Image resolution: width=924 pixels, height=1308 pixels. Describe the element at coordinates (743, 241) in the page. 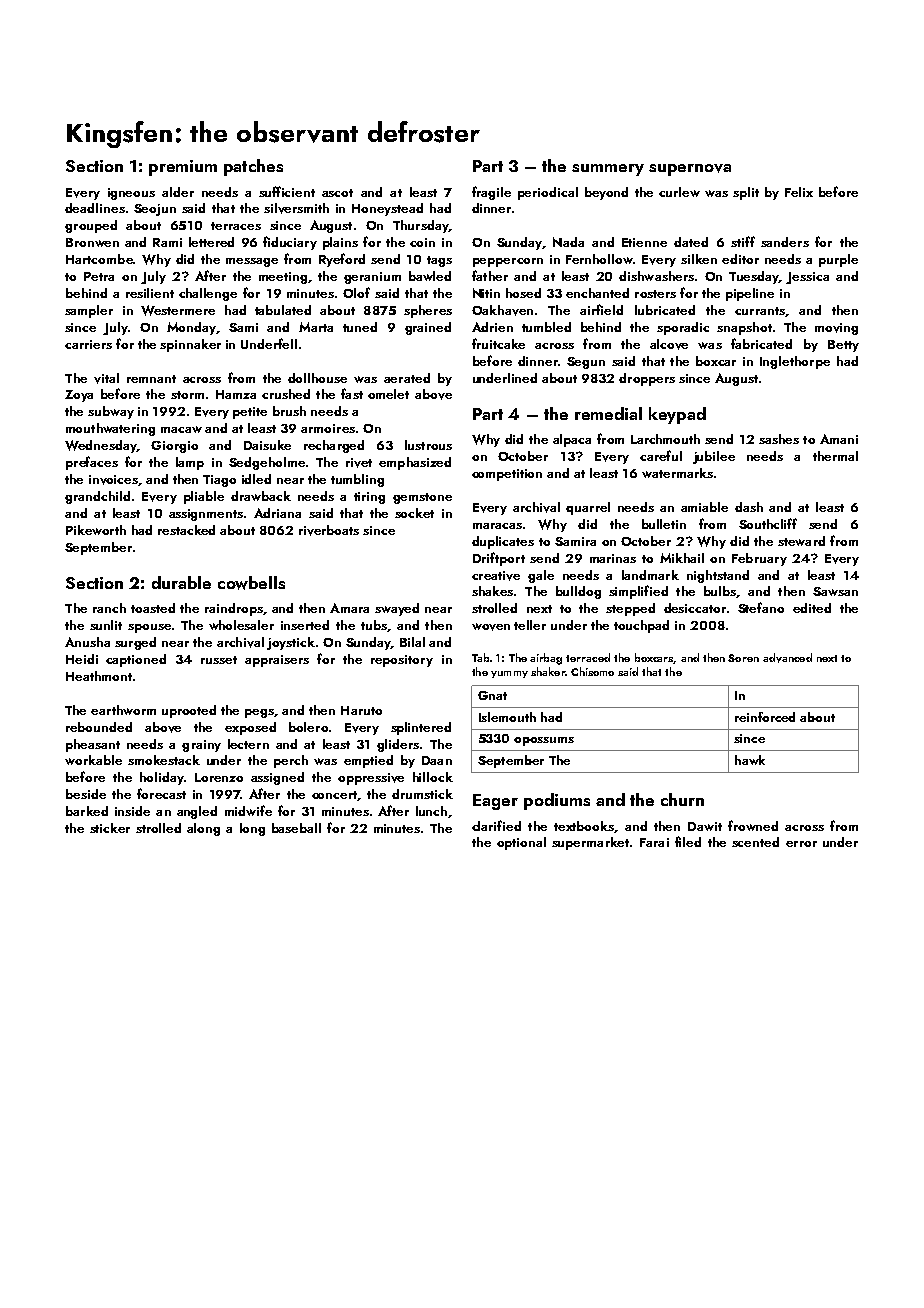

I see `stiff` at that location.
